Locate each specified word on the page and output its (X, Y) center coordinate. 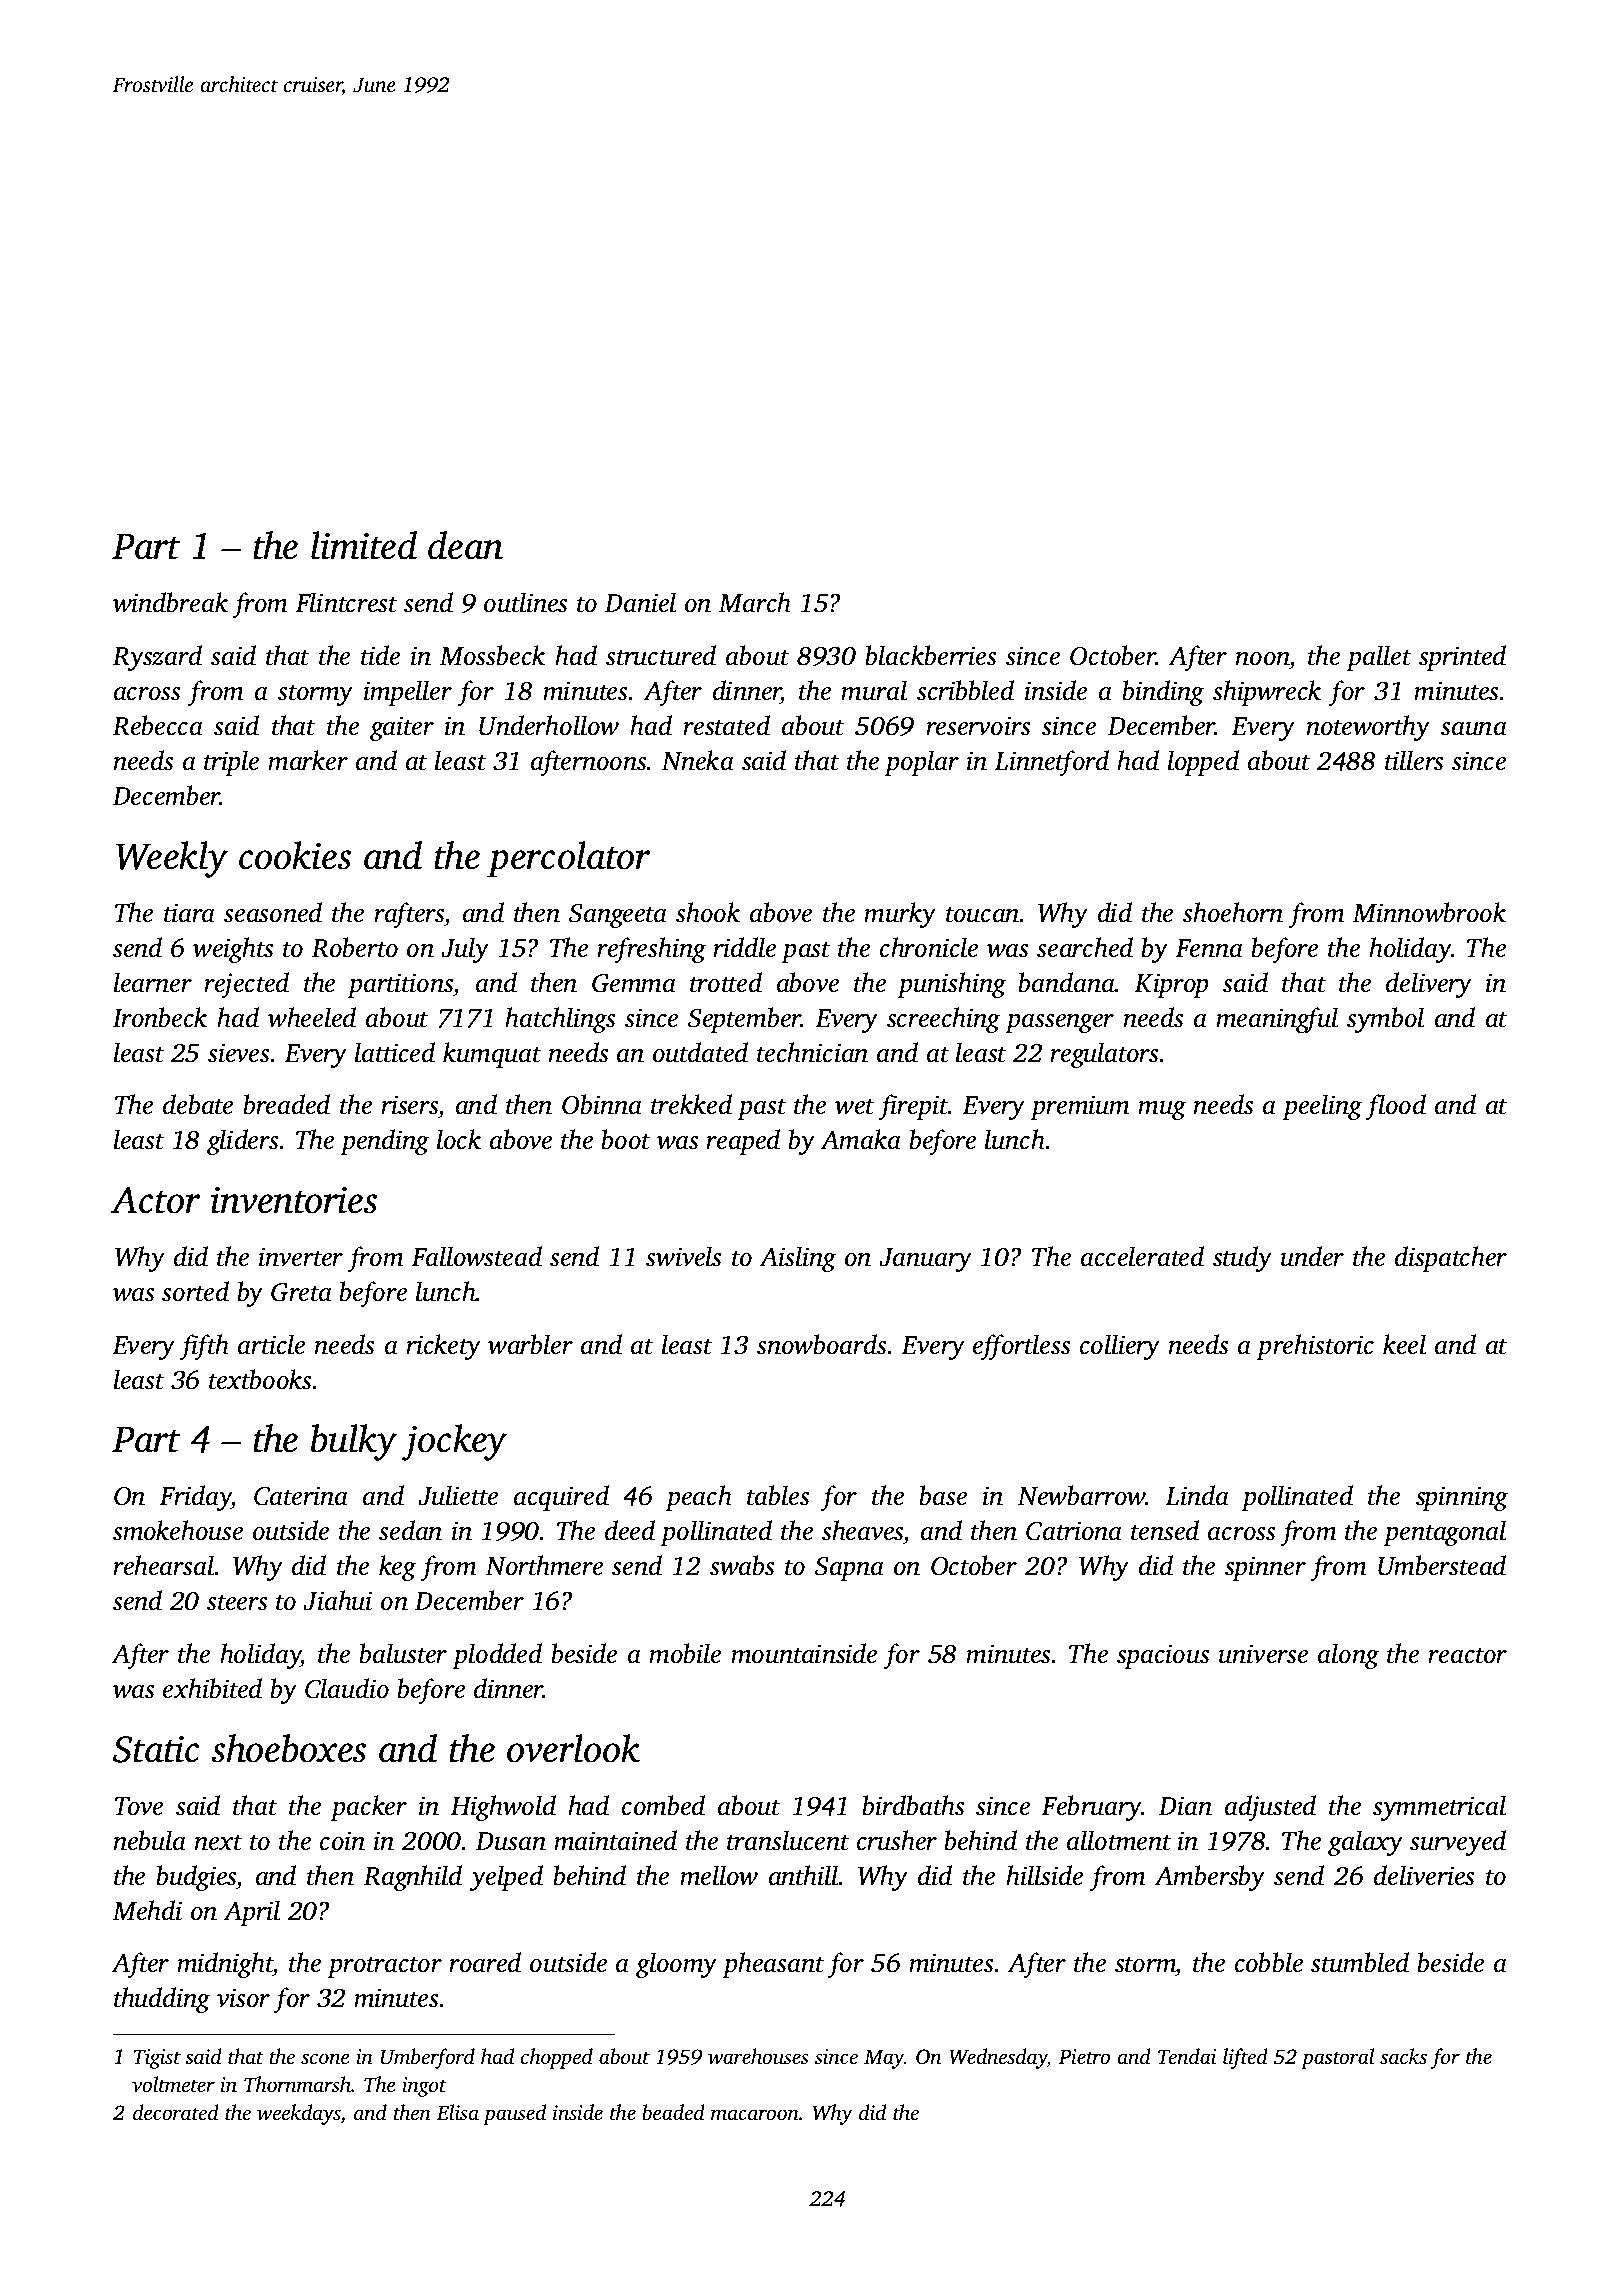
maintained (615, 1840)
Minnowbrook (1429, 912)
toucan (983, 914)
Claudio (347, 1688)
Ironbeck (159, 1017)
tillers (1414, 760)
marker (308, 760)
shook (708, 912)
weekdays (298, 2114)
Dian (1185, 1806)
